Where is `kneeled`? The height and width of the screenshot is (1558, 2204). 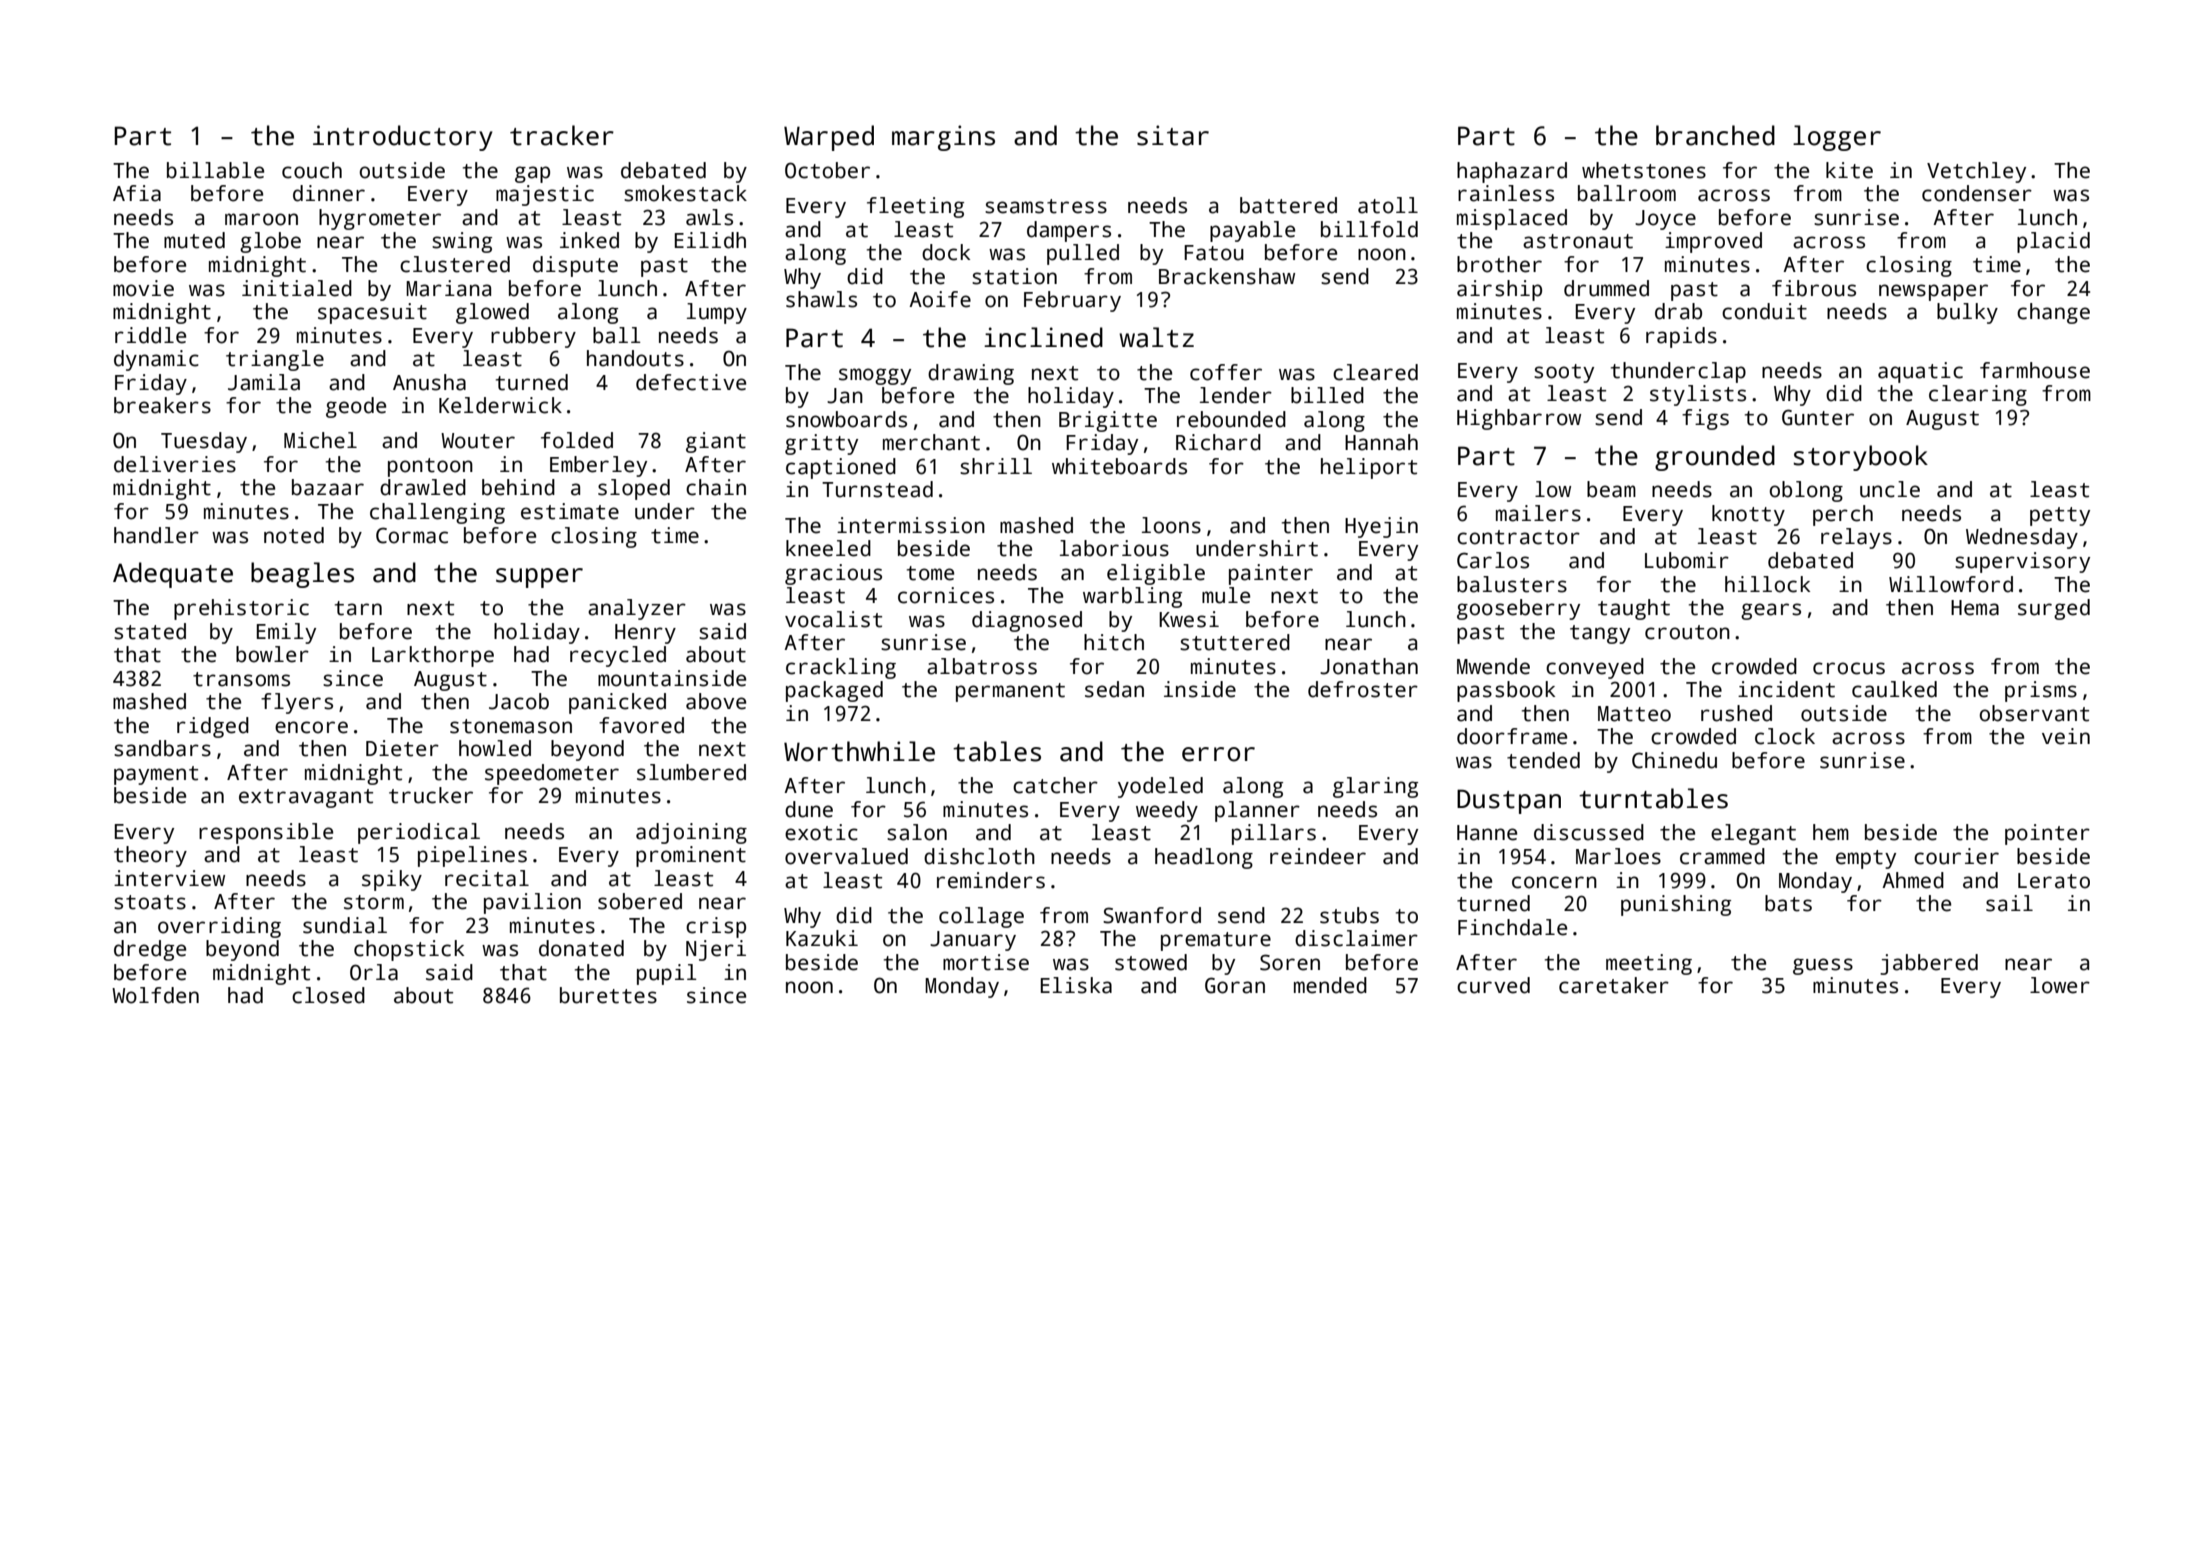
kneeled is located at coordinates (828, 548).
